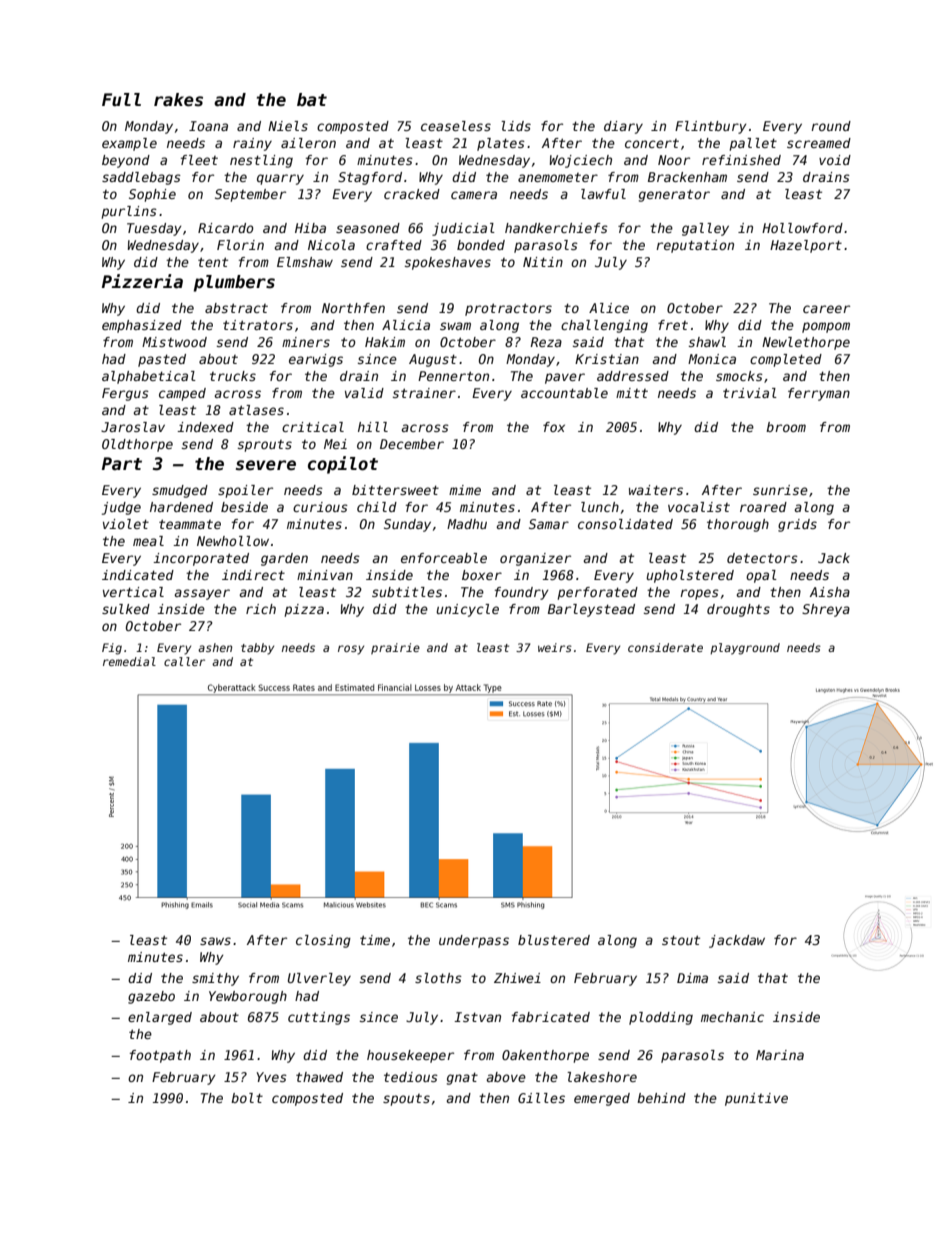 This screenshot has width=952, height=1233. What do you see at coordinates (424, 393) in the screenshot?
I see `strainer` at bounding box center [424, 393].
